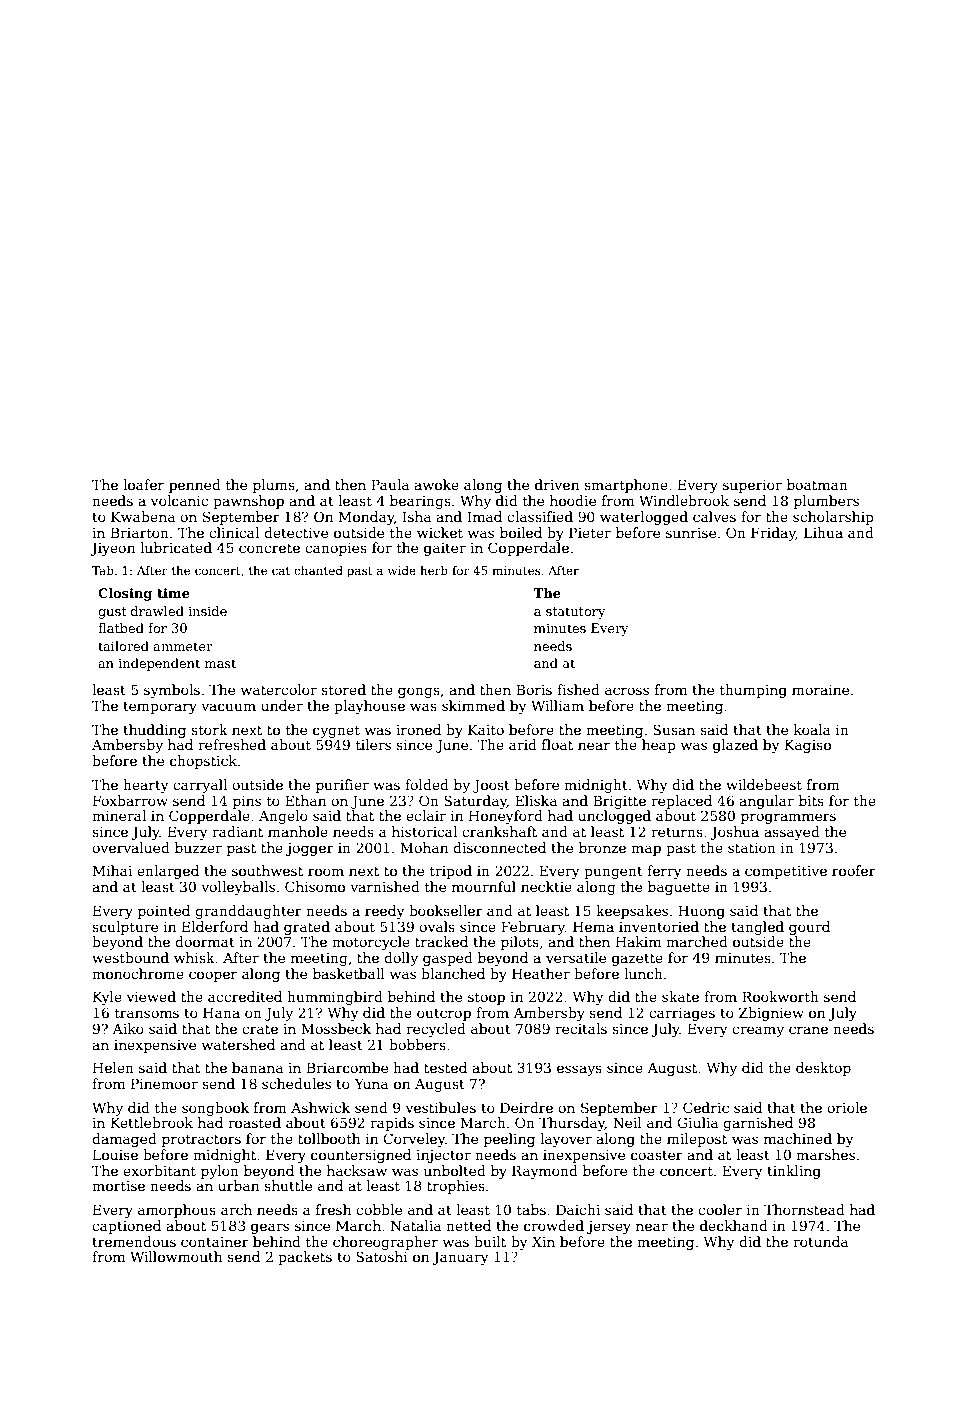  I want to click on tremendous, so click(134, 1241).
